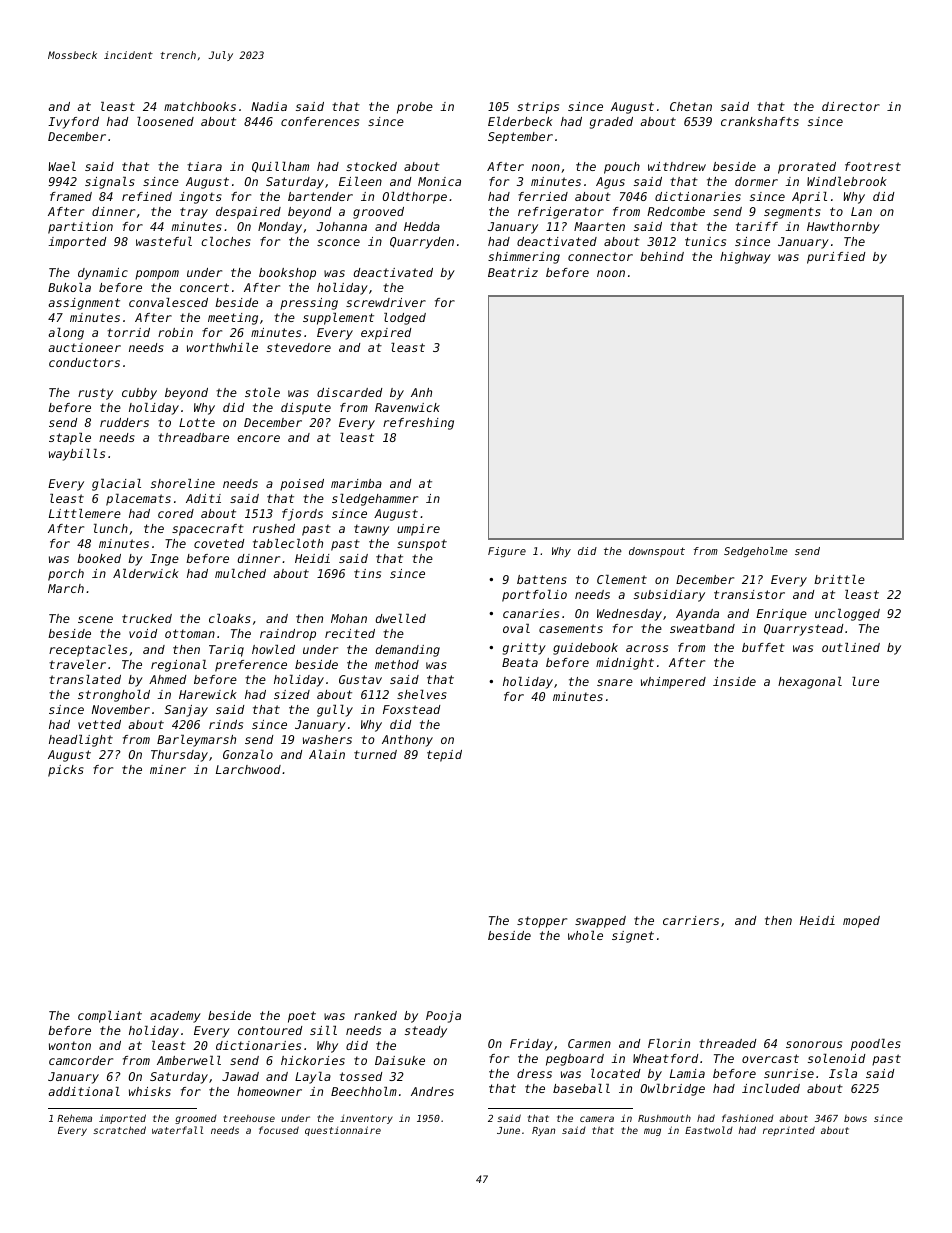 The image size is (952, 1233). Describe the element at coordinates (836, 258) in the screenshot. I see `purified` at that location.
